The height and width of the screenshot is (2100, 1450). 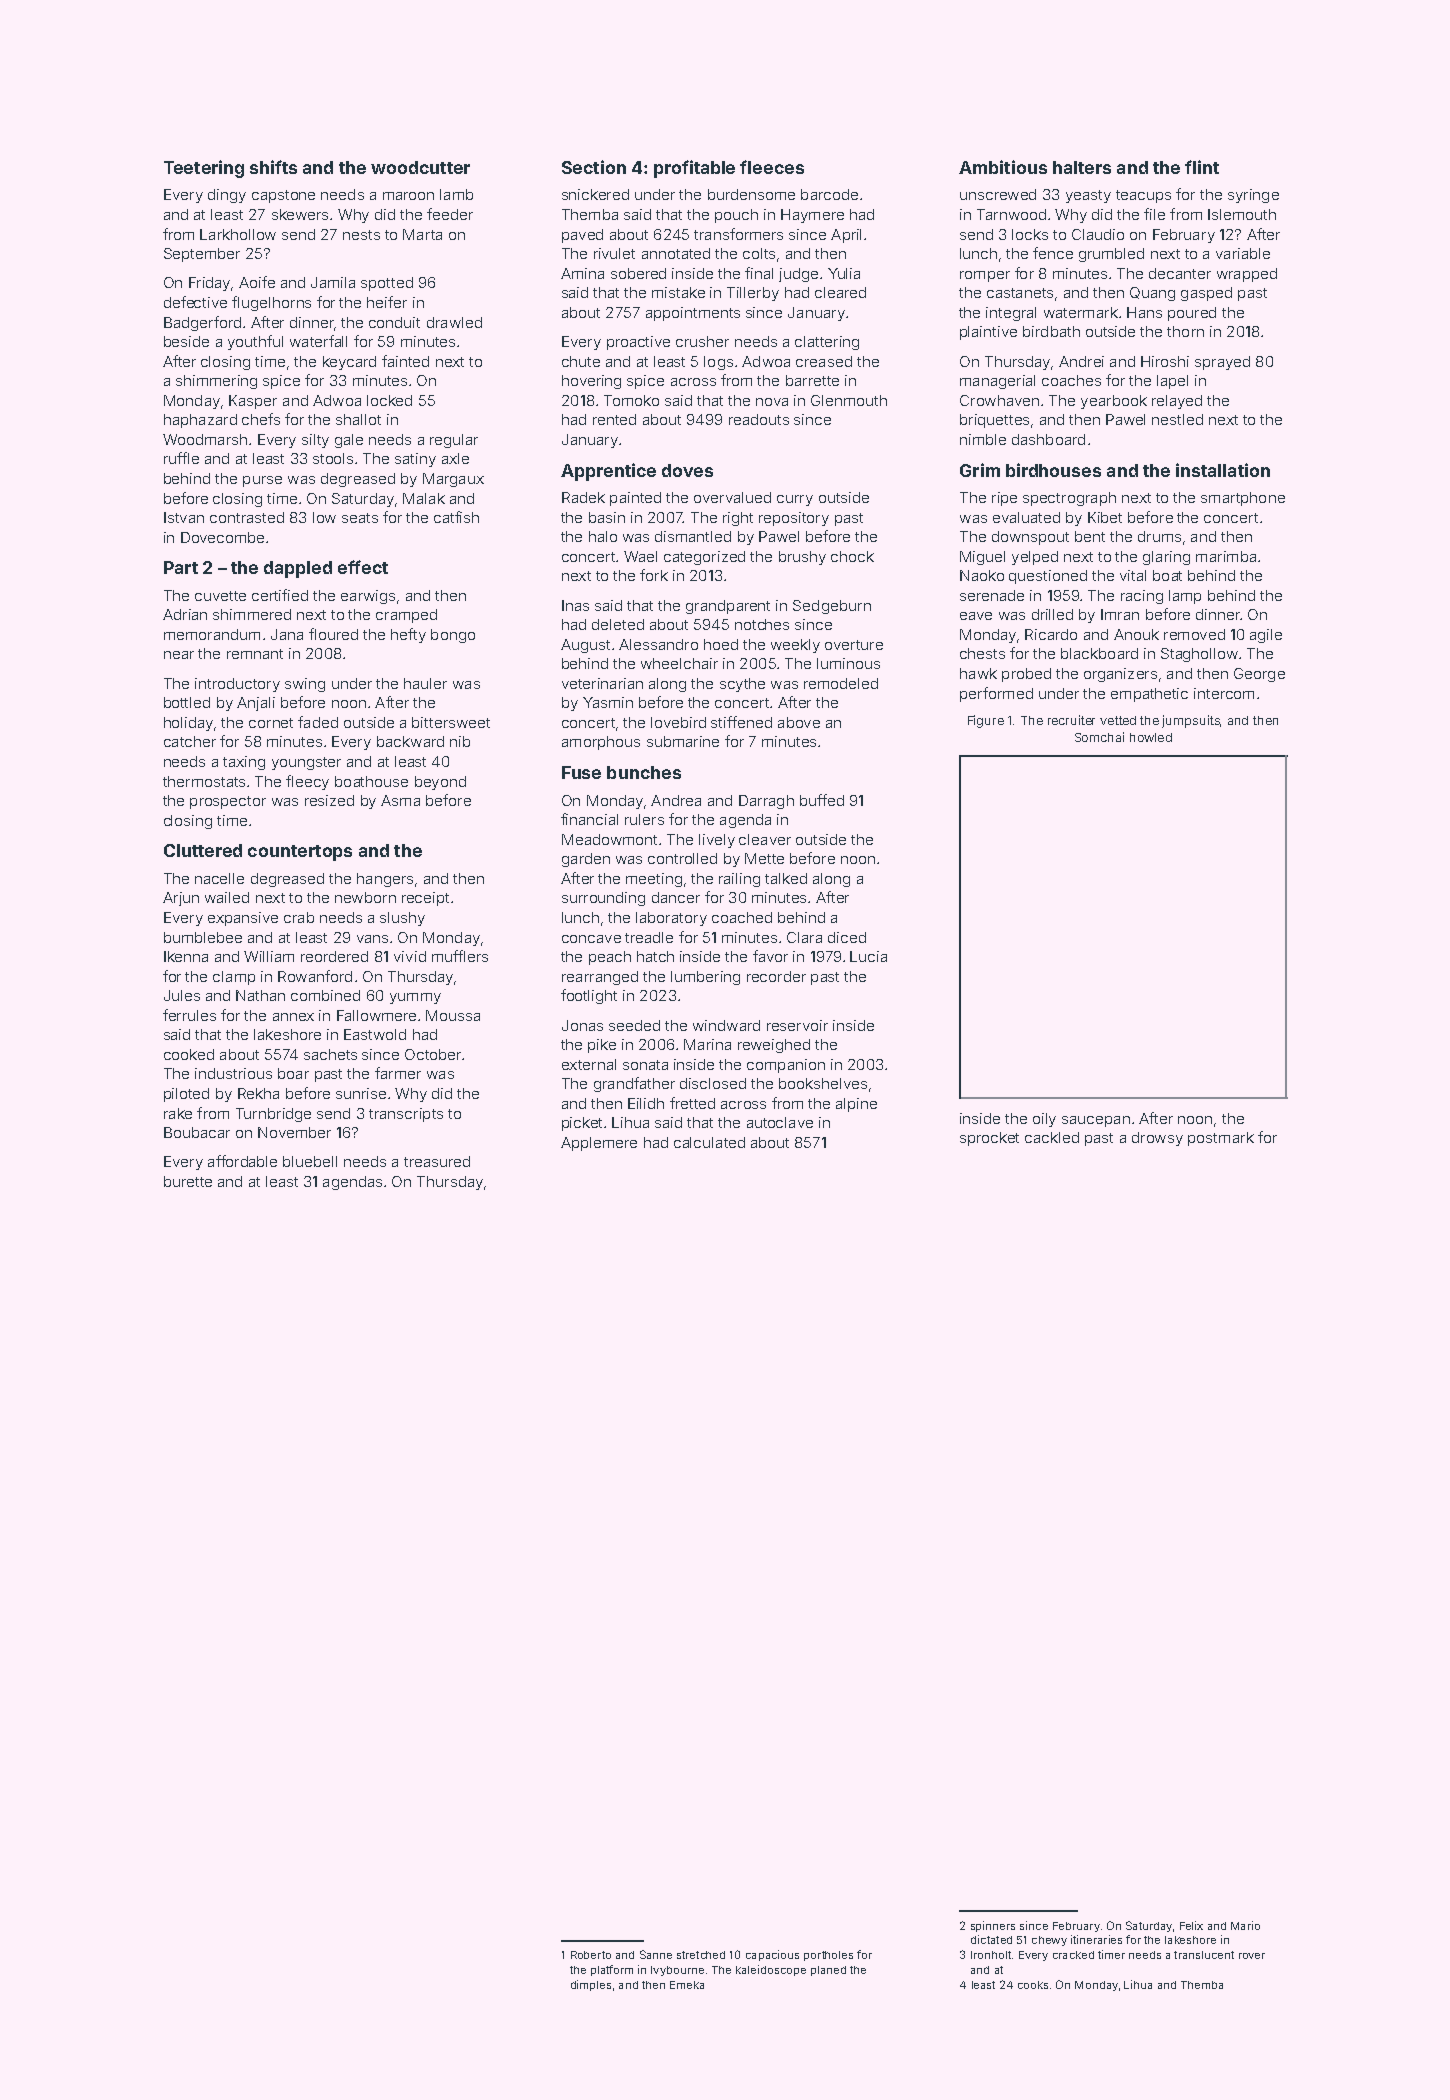 What do you see at coordinates (424, 498) in the screenshot?
I see `Malak` at bounding box center [424, 498].
